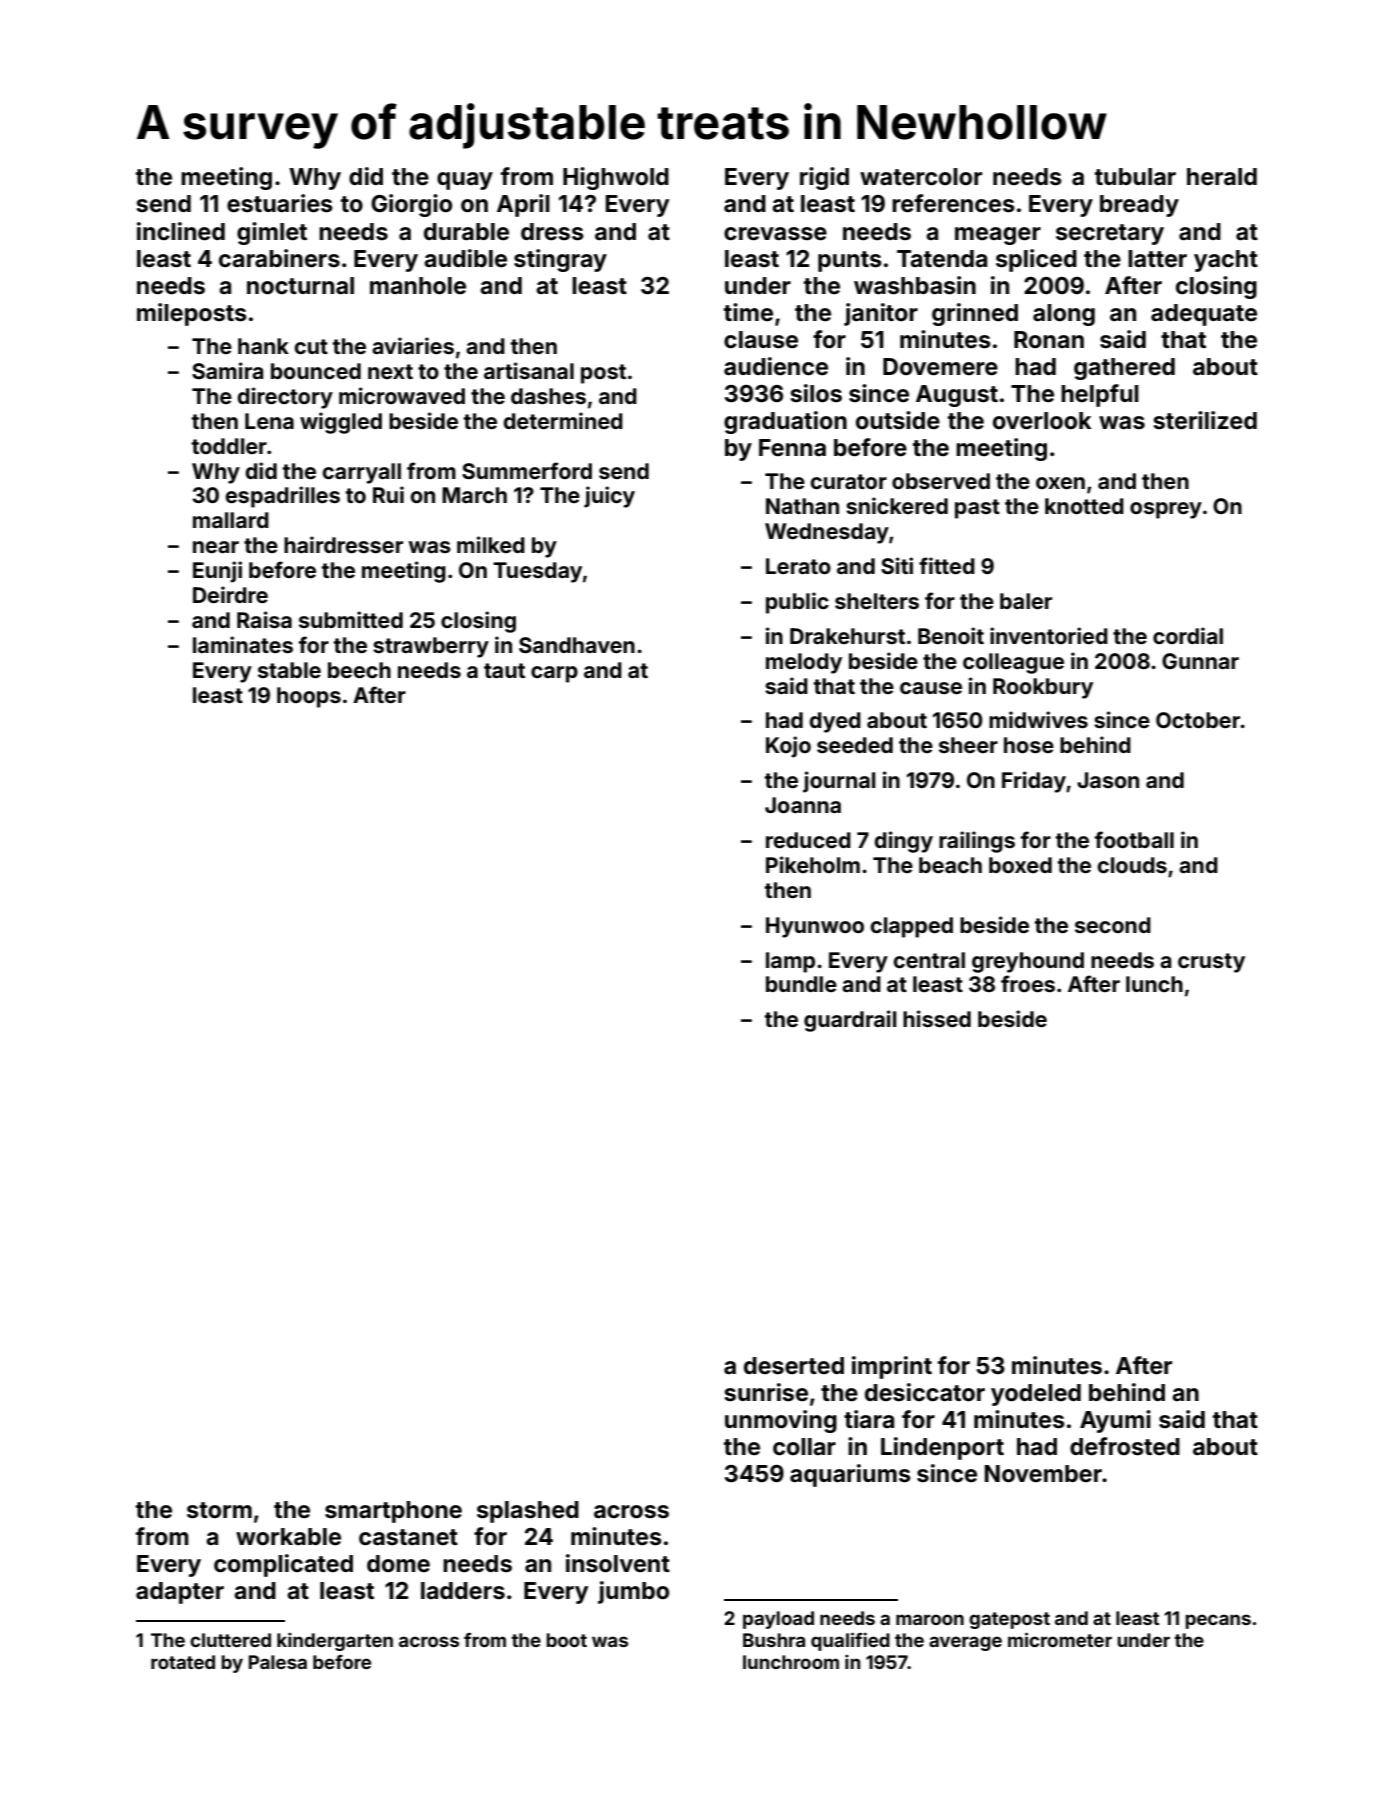 Image resolution: width=1394 pixels, height=1803 pixels. Describe the element at coordinates (1211, 963) in the page. I see `crusty` at that location.
